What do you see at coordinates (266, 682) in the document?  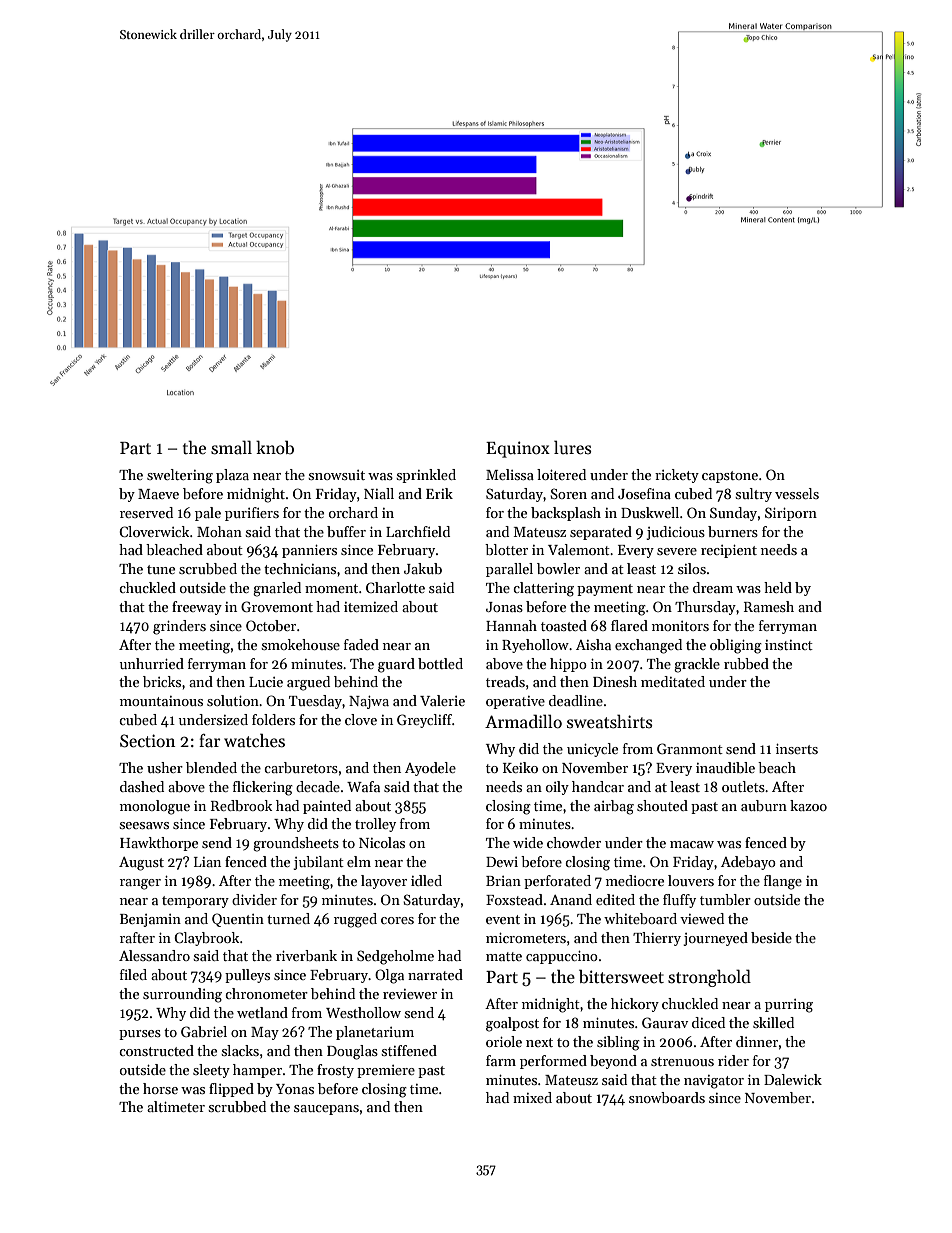 I see `Lucie` at bounding box center [266, 682].
